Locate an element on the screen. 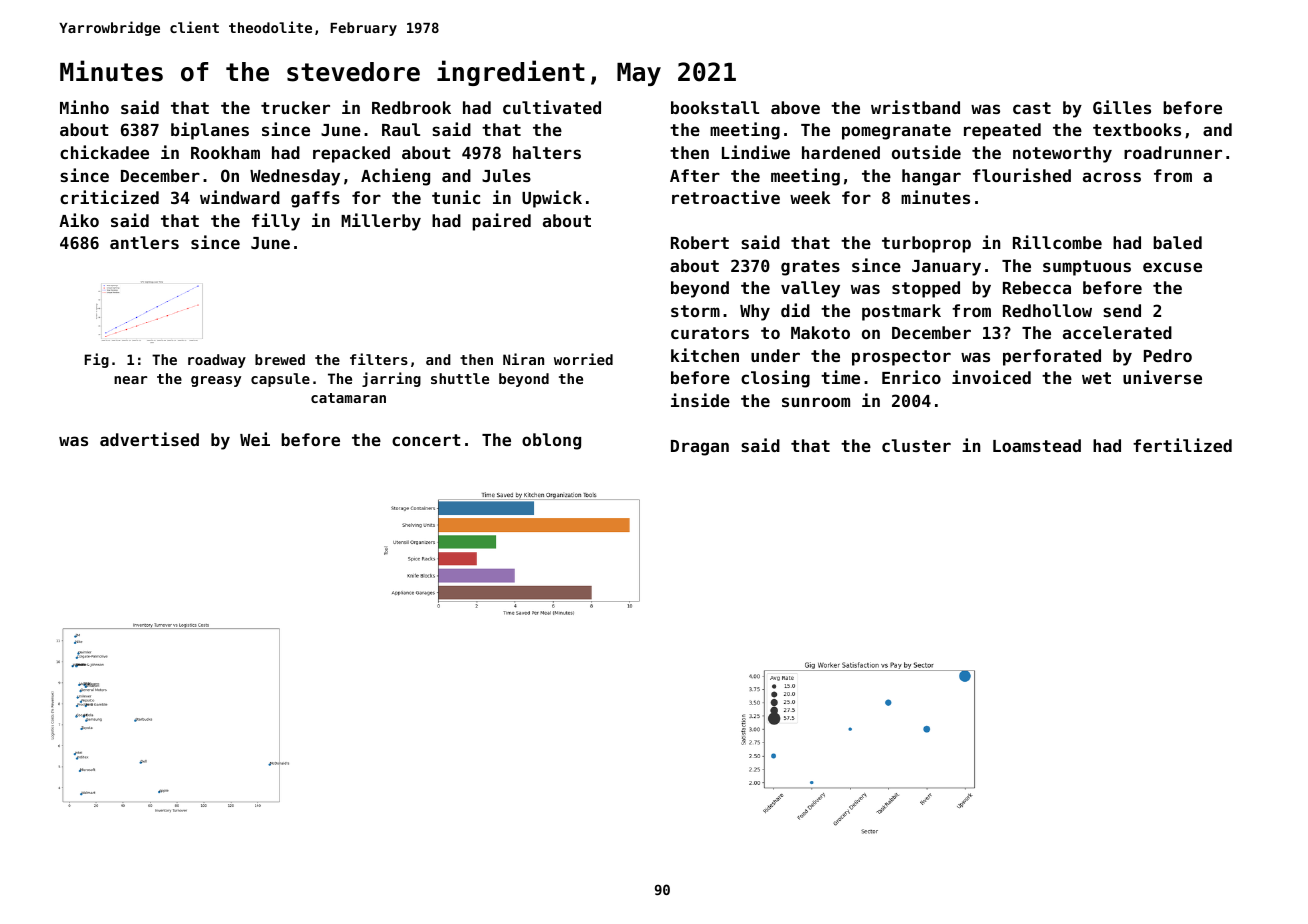 The image size is (1308, 924). halters is located at coordinates (547, 152).
